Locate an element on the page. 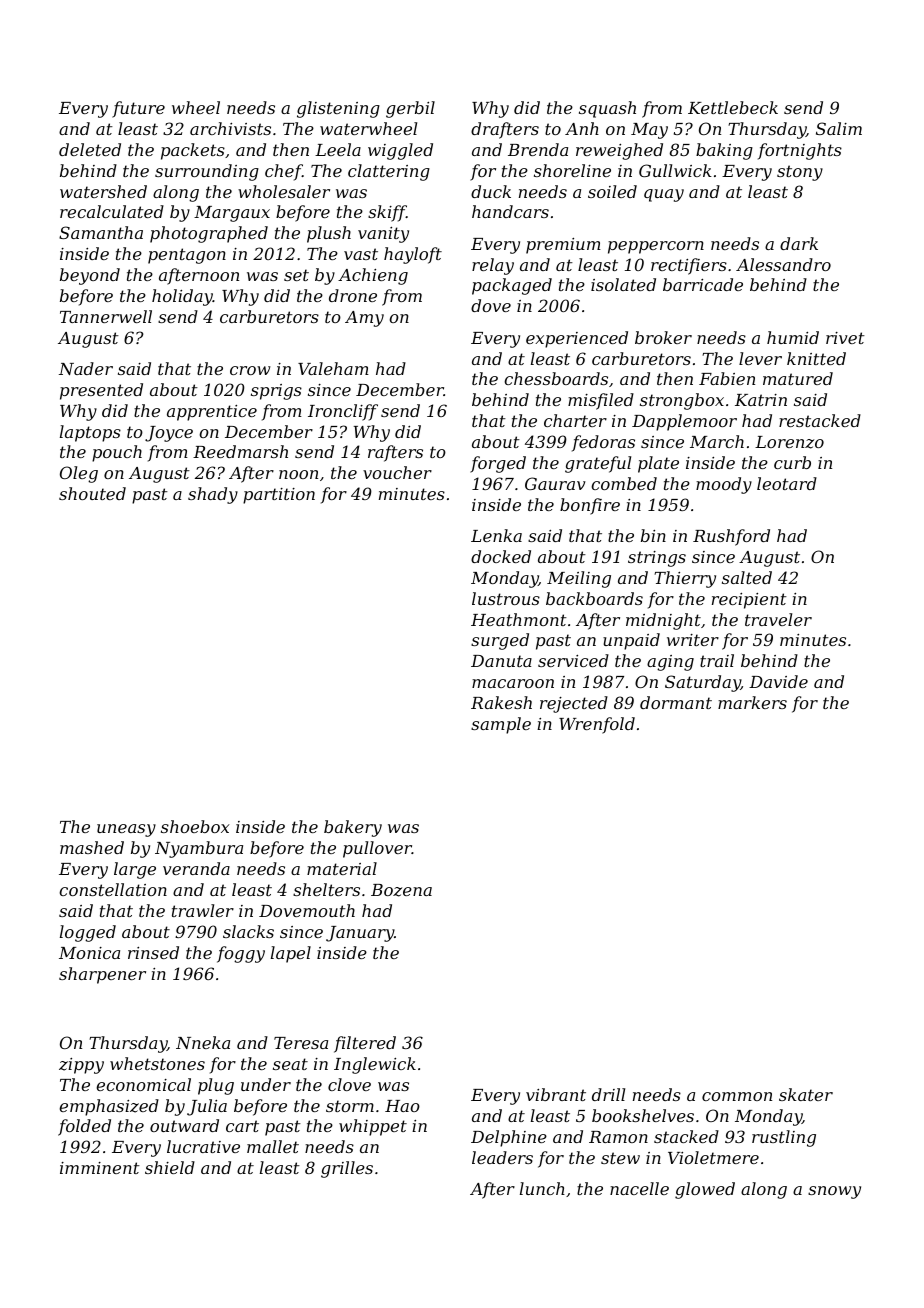  Meiling is located at coordinates (579, 579).
